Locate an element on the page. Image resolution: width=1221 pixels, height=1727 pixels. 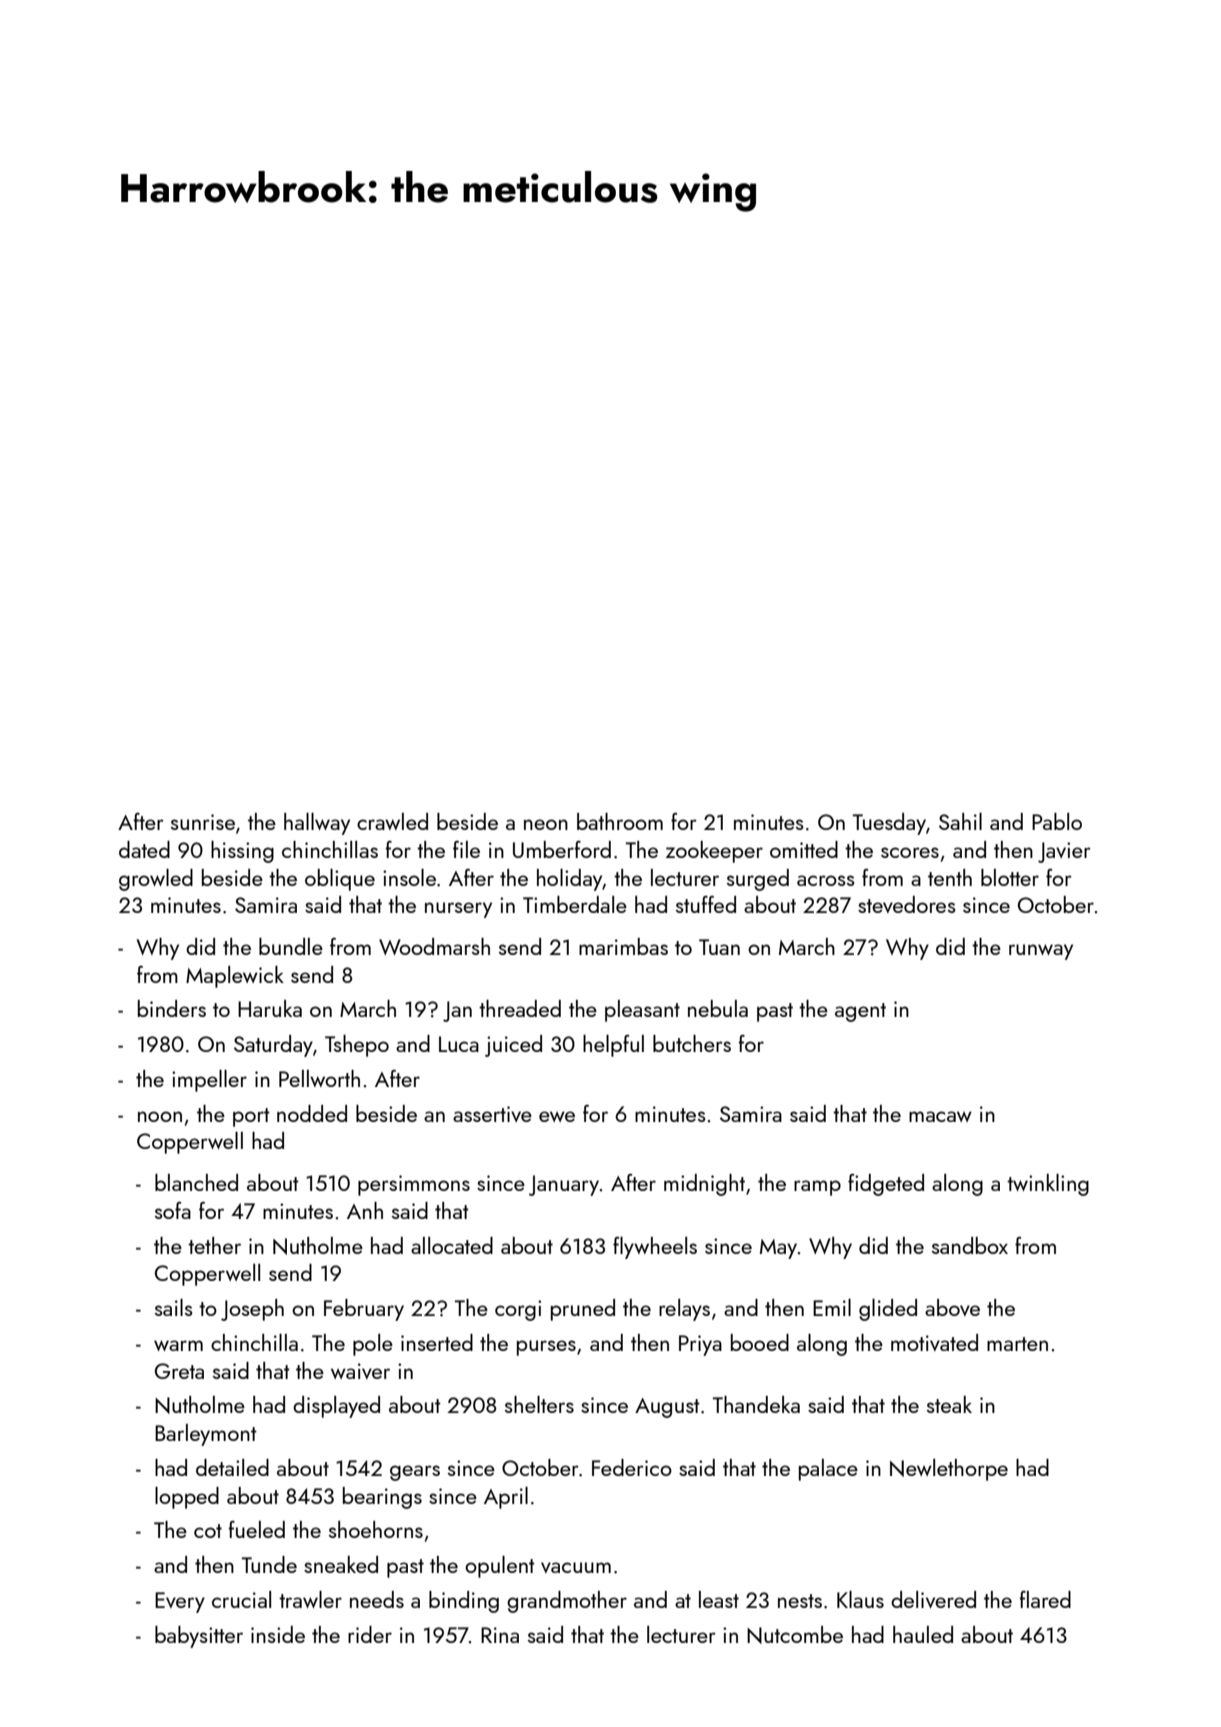
persimmons is located at coordinates (414, 1185).
